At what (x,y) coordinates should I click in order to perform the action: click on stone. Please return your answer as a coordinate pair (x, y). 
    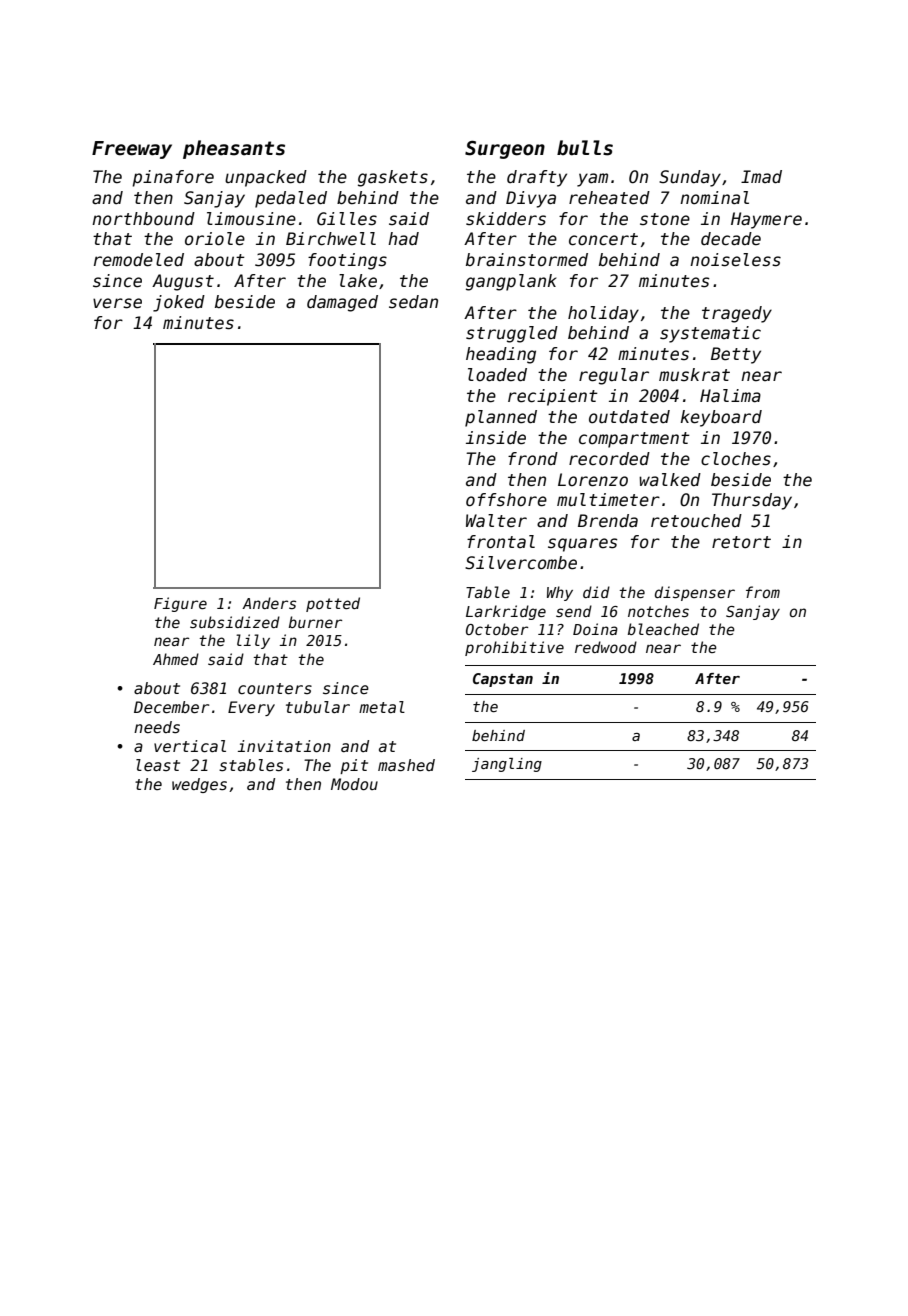
    Looking at the image, I should click on (665, 219).
